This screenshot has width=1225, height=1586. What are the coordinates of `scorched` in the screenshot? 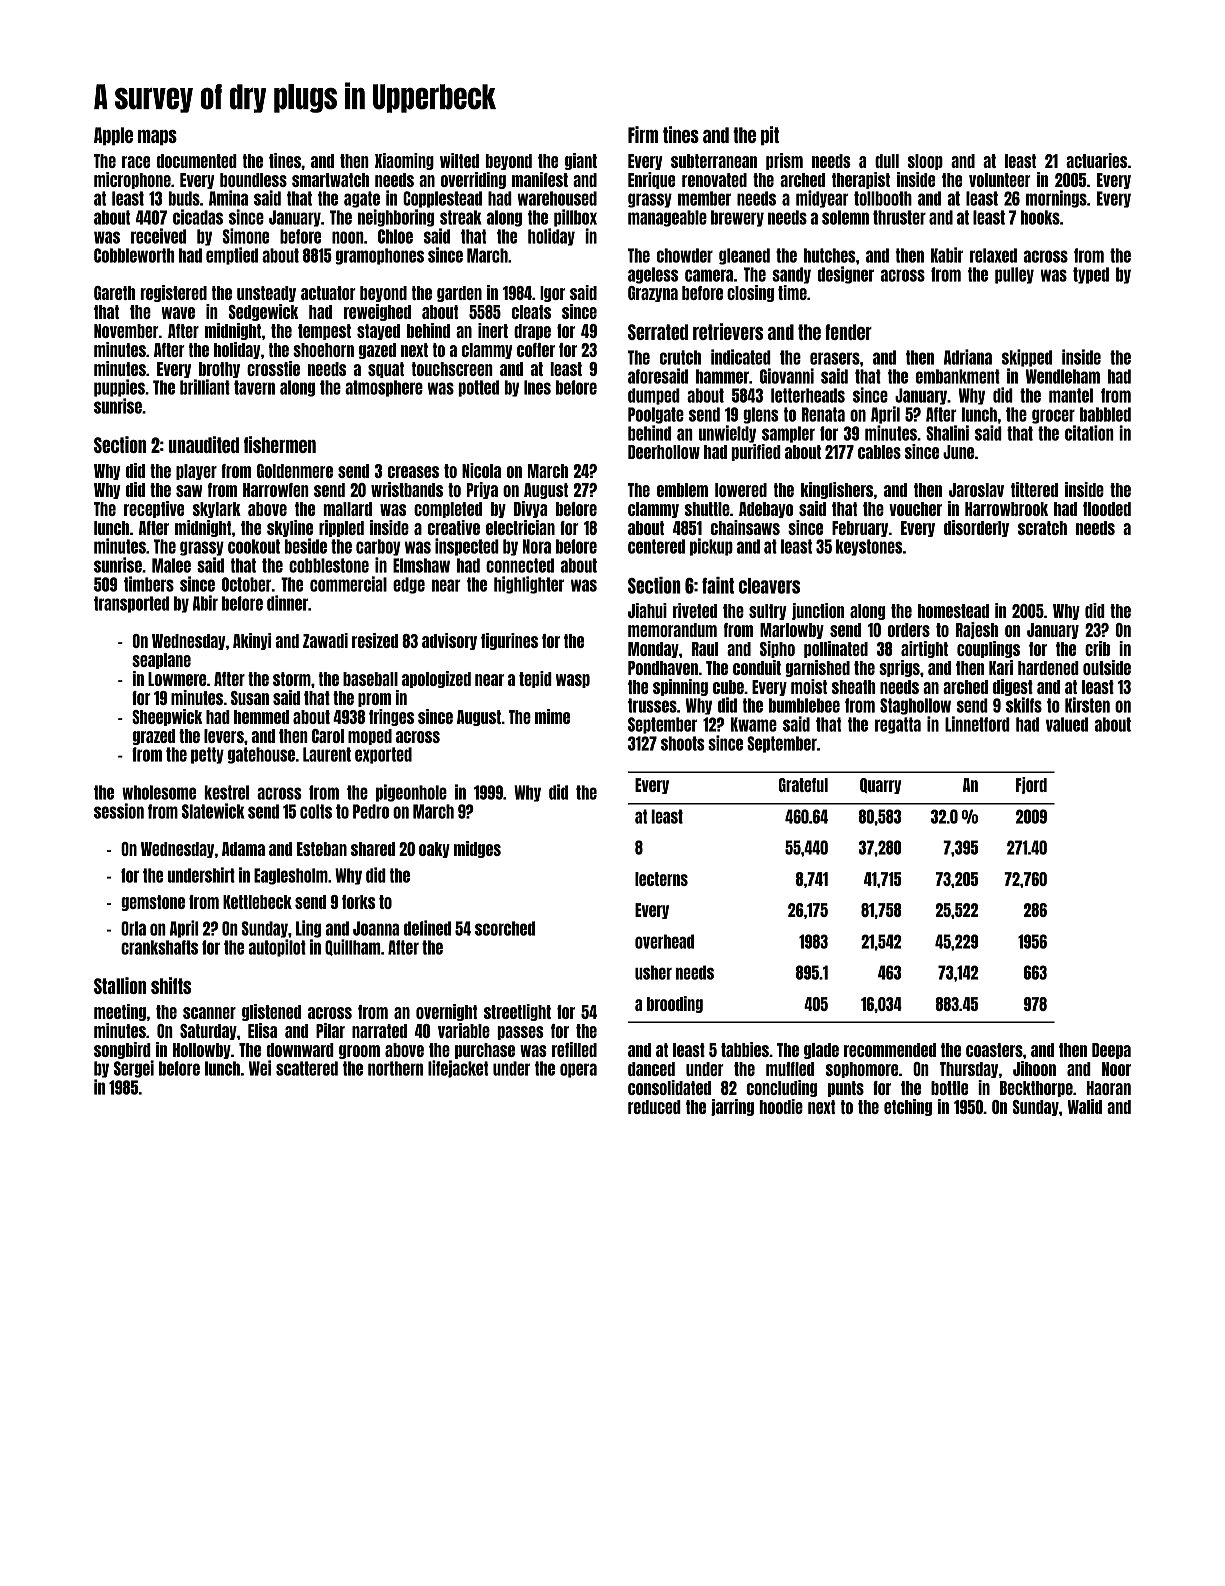 It's located at (505, 928).
